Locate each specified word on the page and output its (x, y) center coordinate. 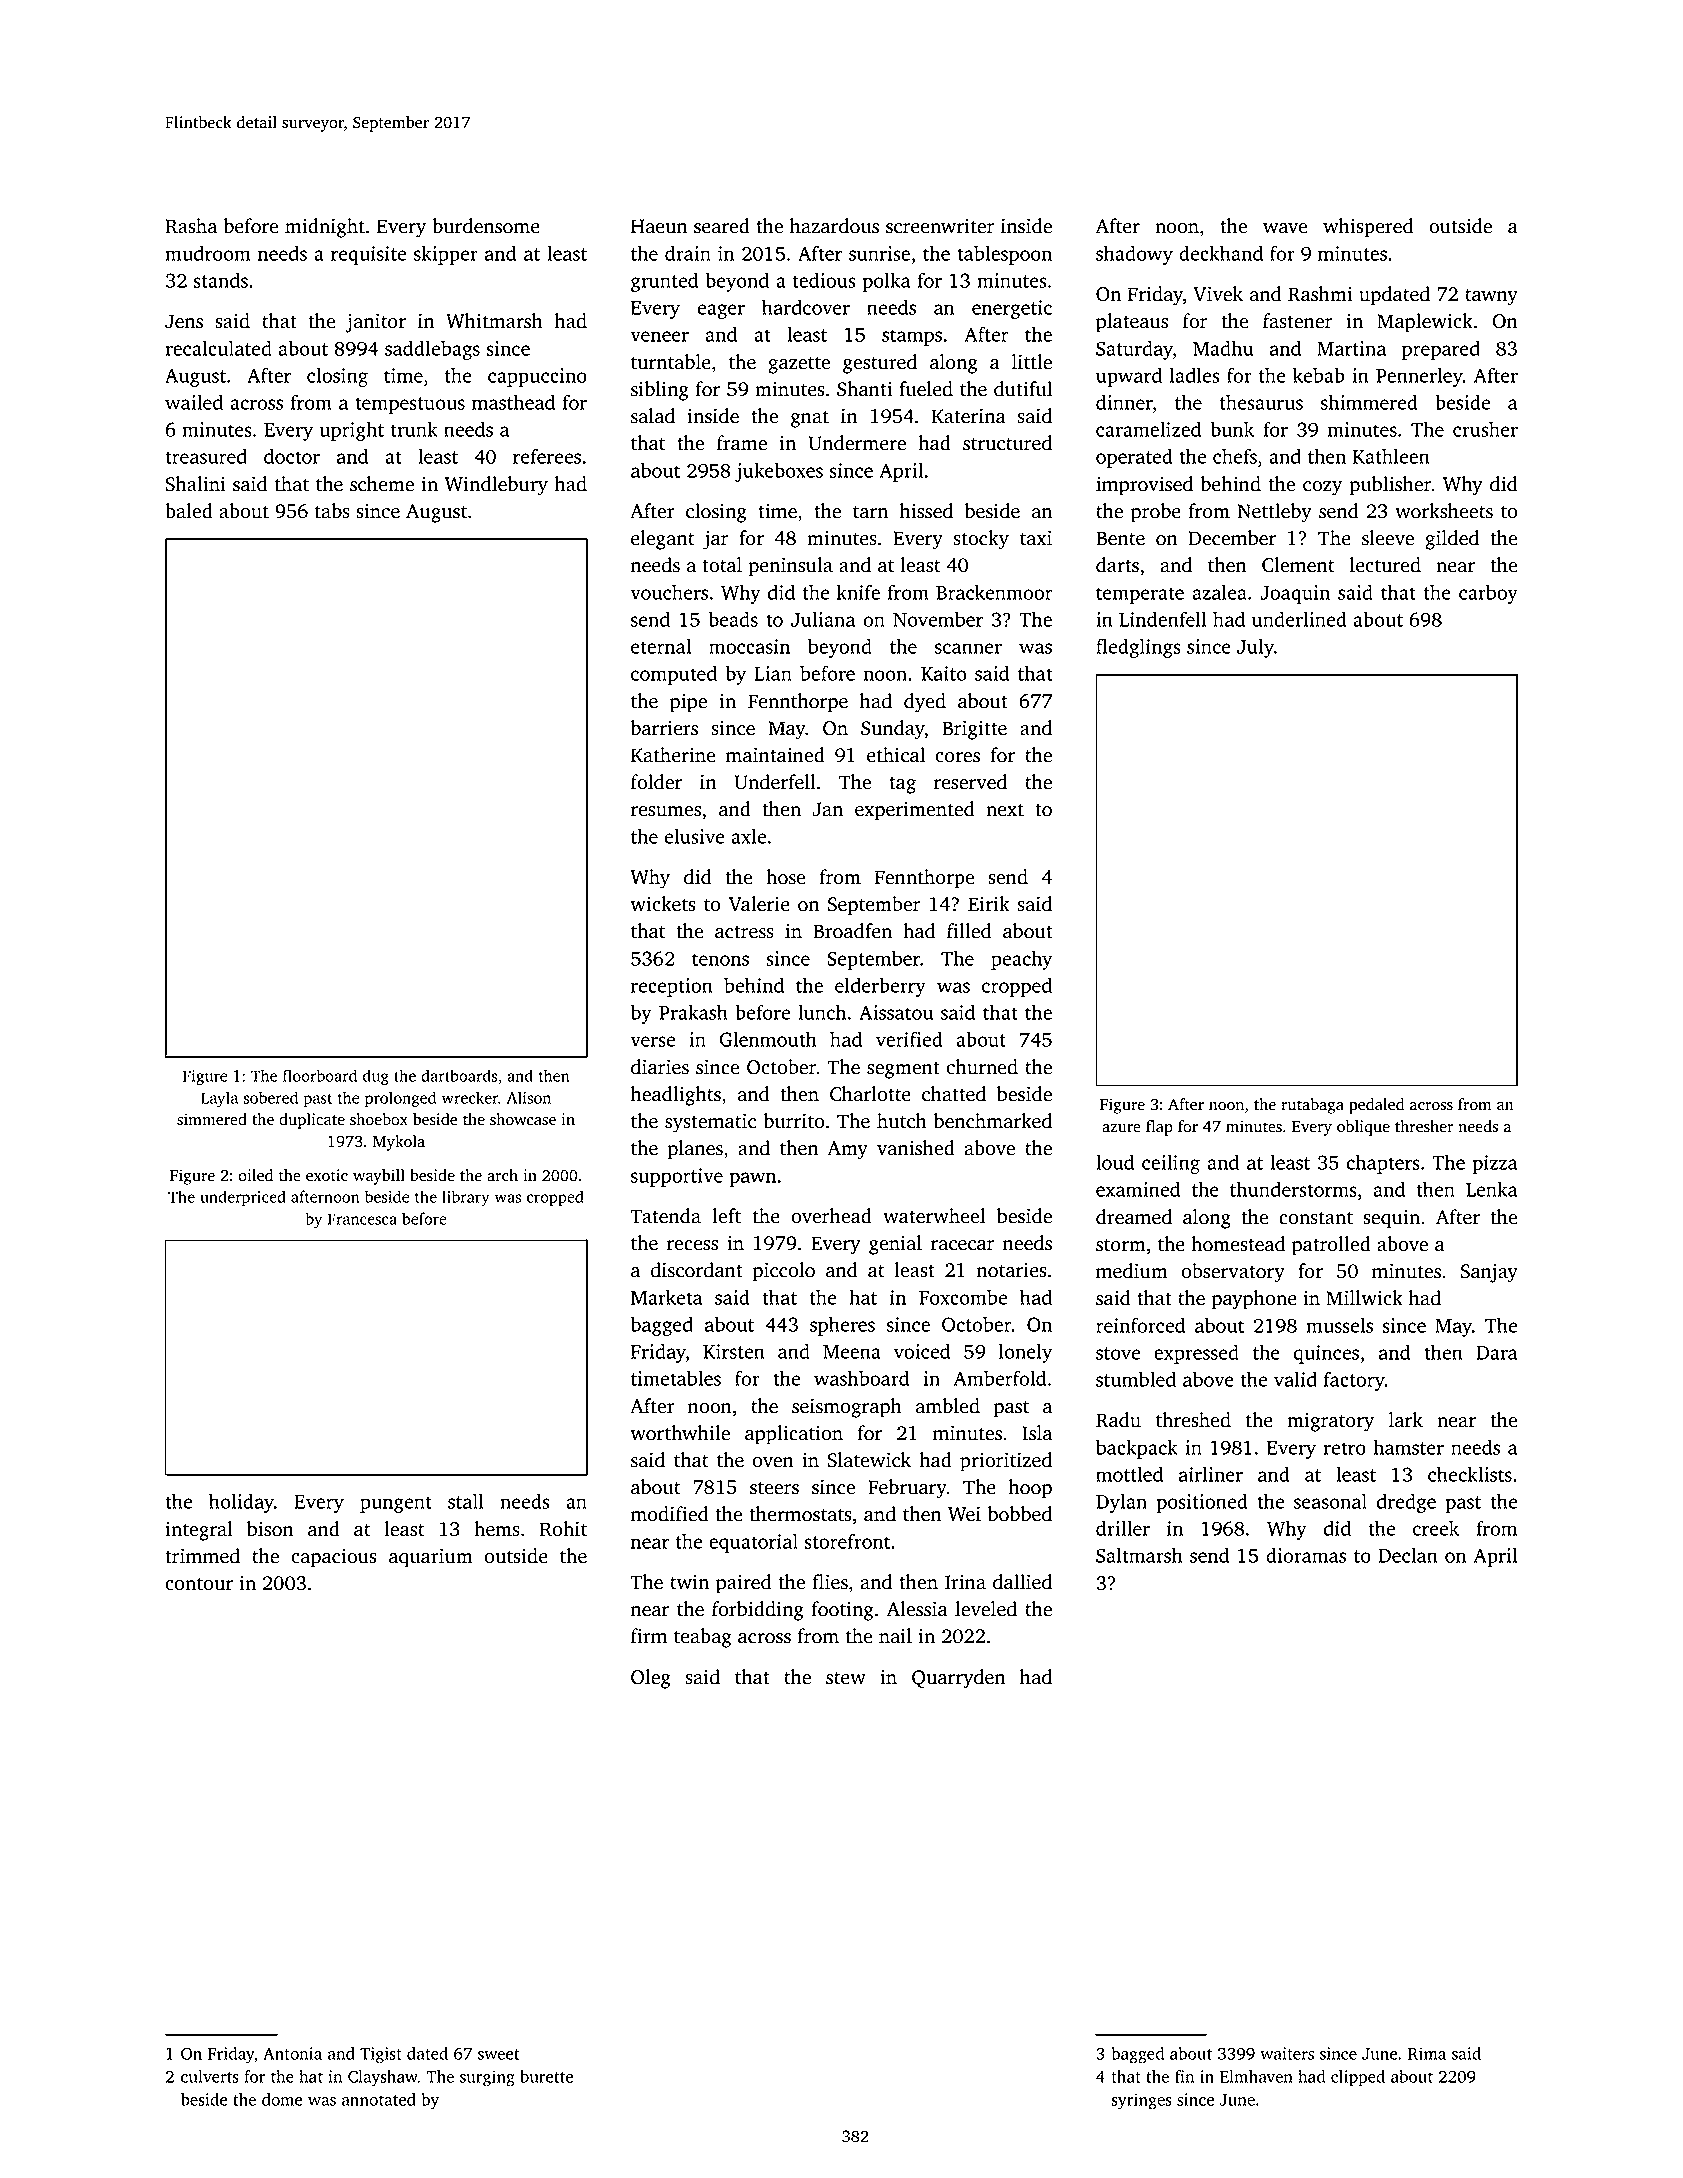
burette (546, 2076)
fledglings (1138, 648)
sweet (498, 2054)
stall (466, 1501)
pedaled (1376, 1106)
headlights (676, 1096)
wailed (194, 402)
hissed (926, 511)
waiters (1287, 2053)
